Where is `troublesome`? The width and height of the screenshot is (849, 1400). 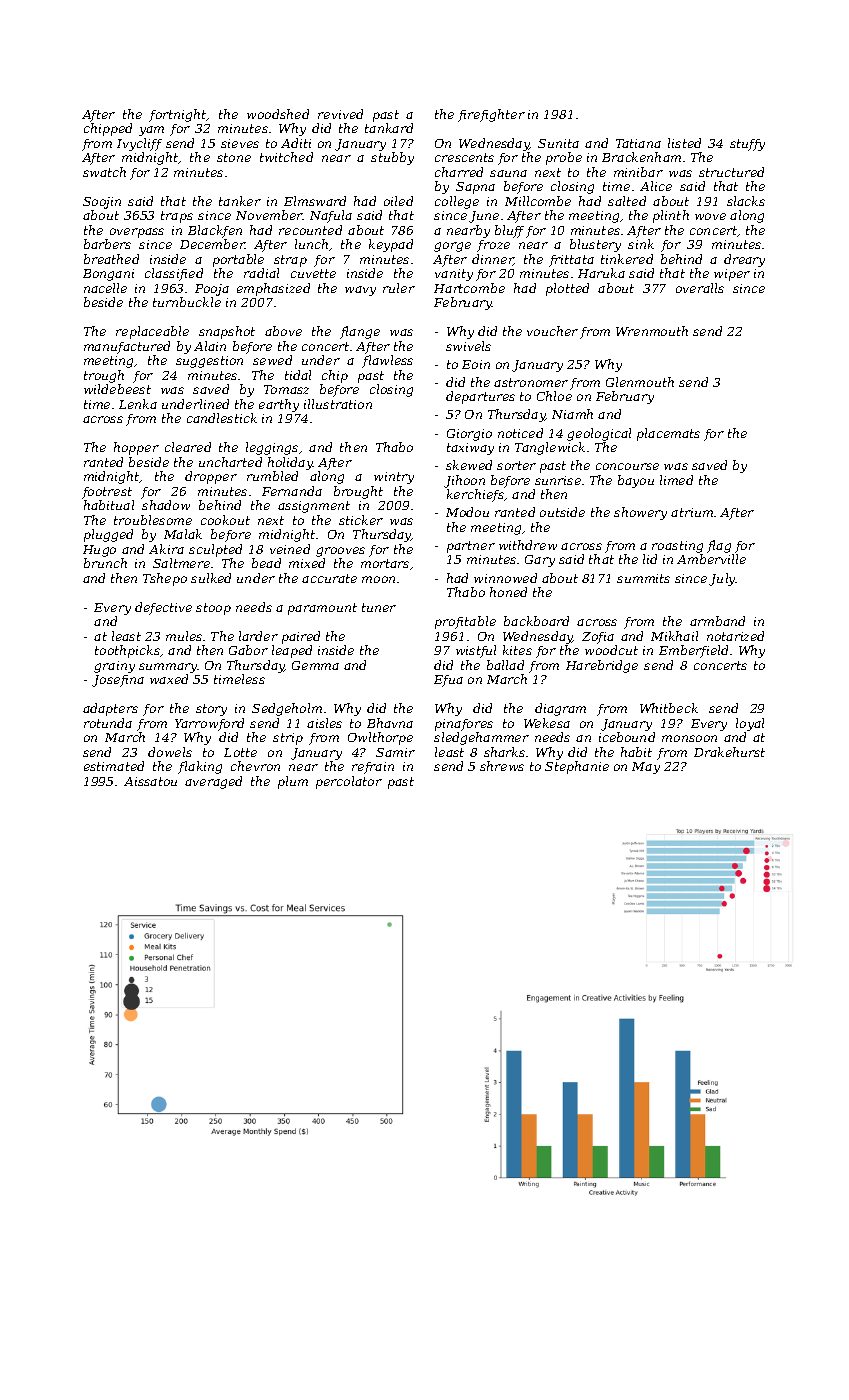 troublesome is located at coordinates (153, 520).
